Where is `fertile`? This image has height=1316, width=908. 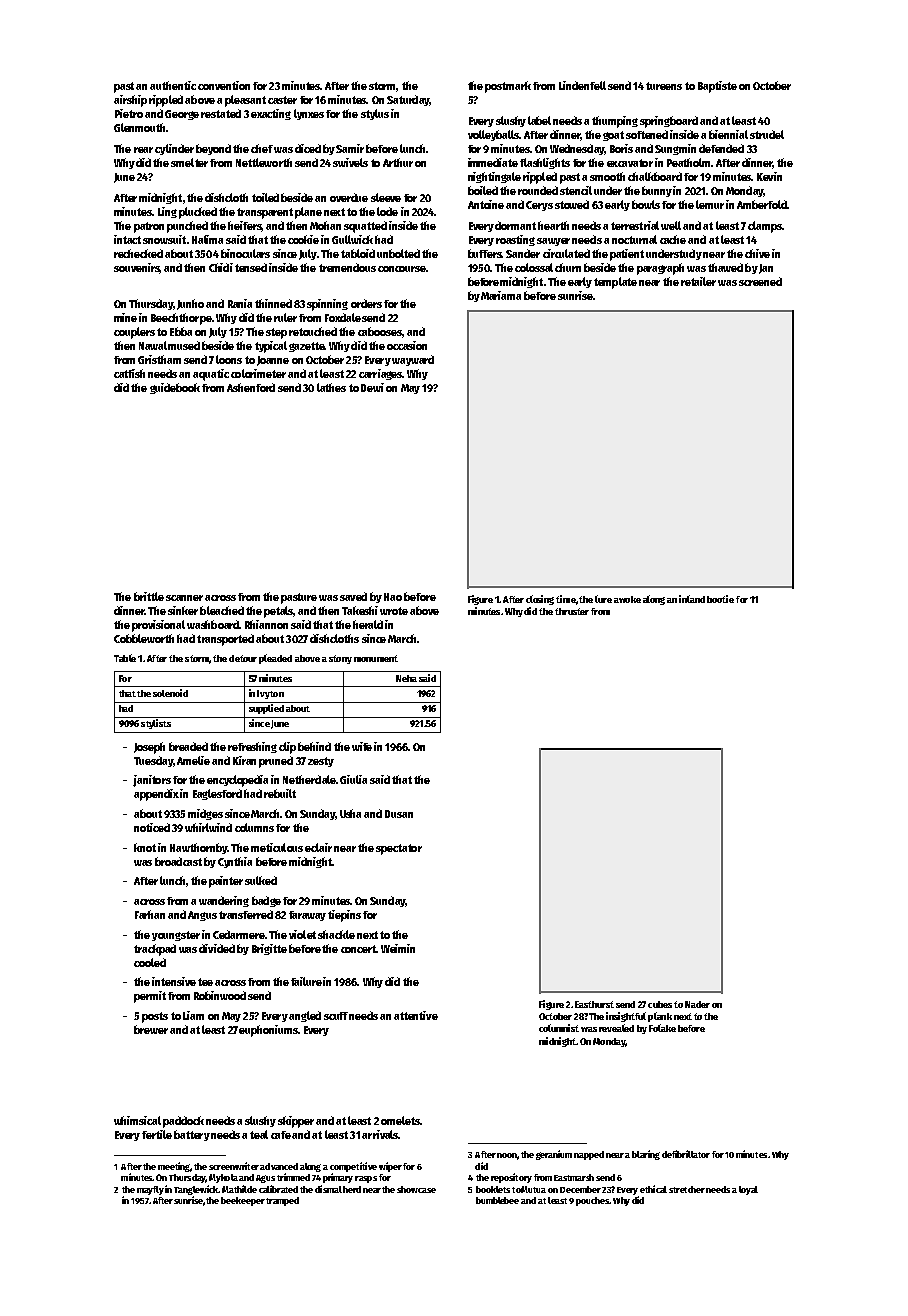
fertile is located at coordinates (157, 1134).
